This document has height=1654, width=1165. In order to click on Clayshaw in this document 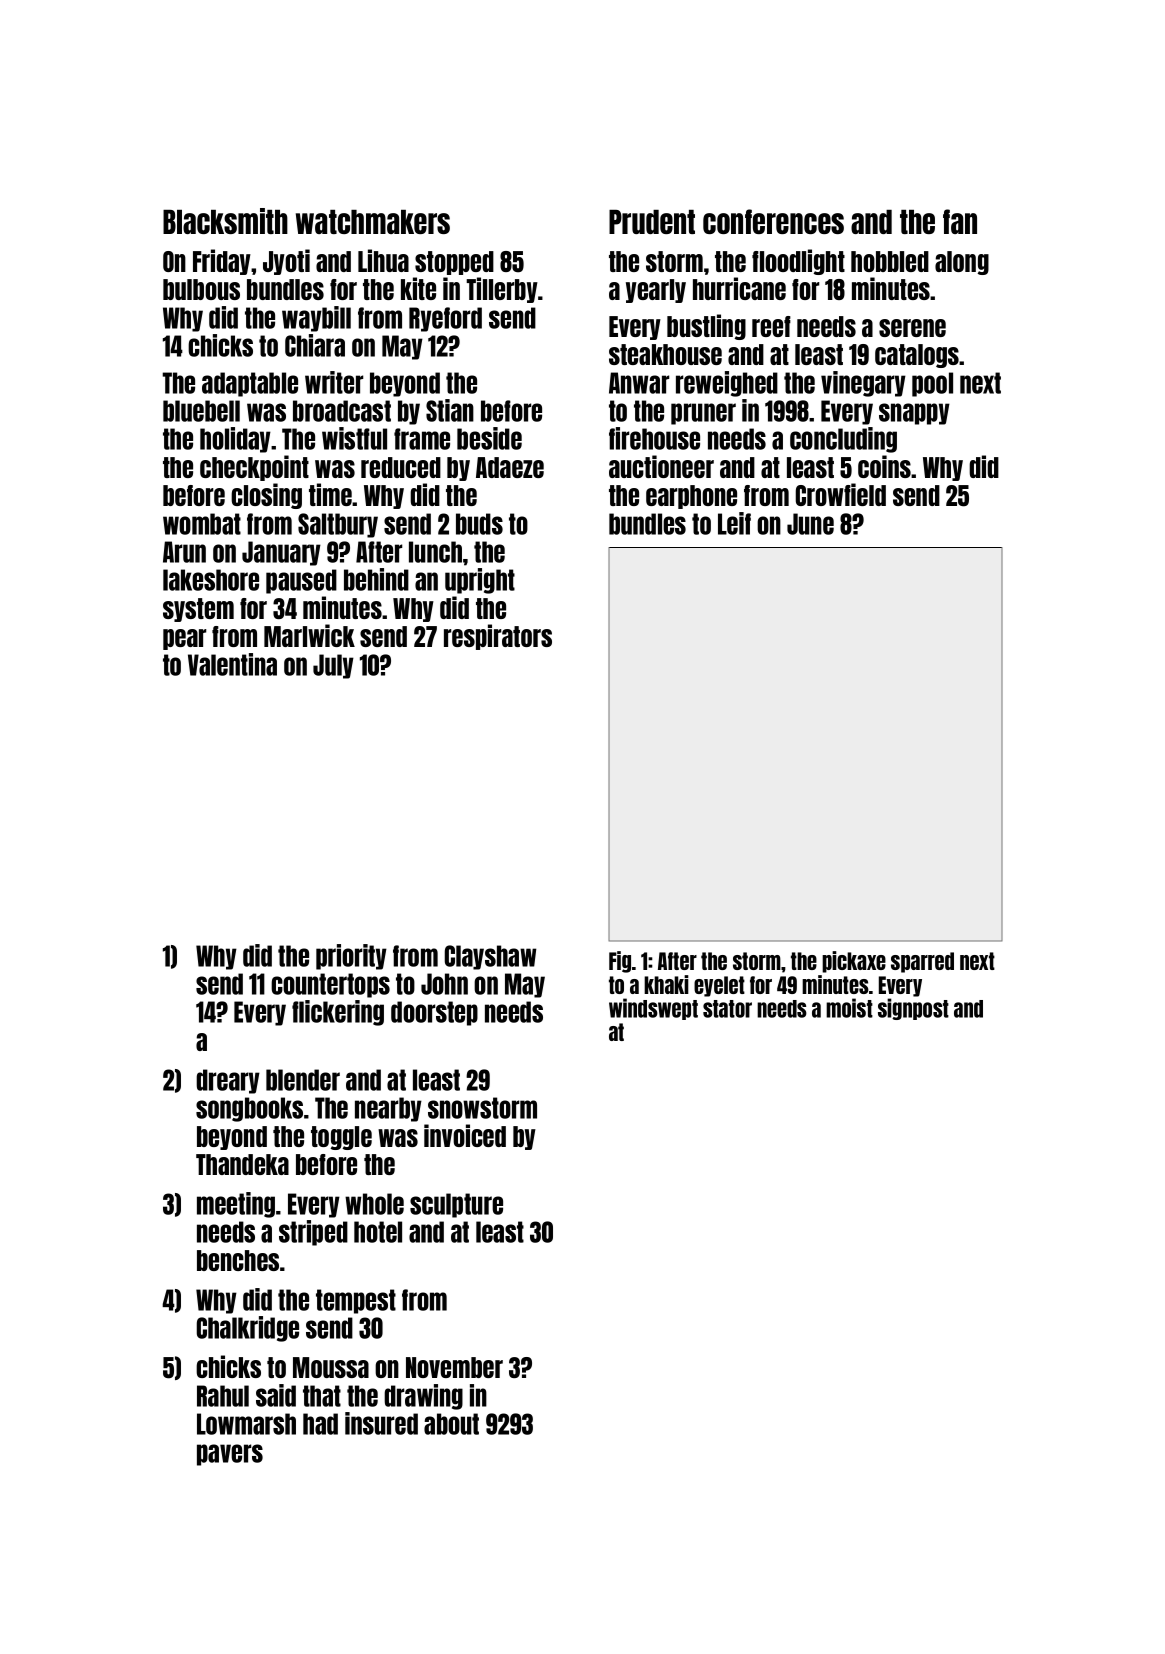, I will do `click(491, 957)`.
